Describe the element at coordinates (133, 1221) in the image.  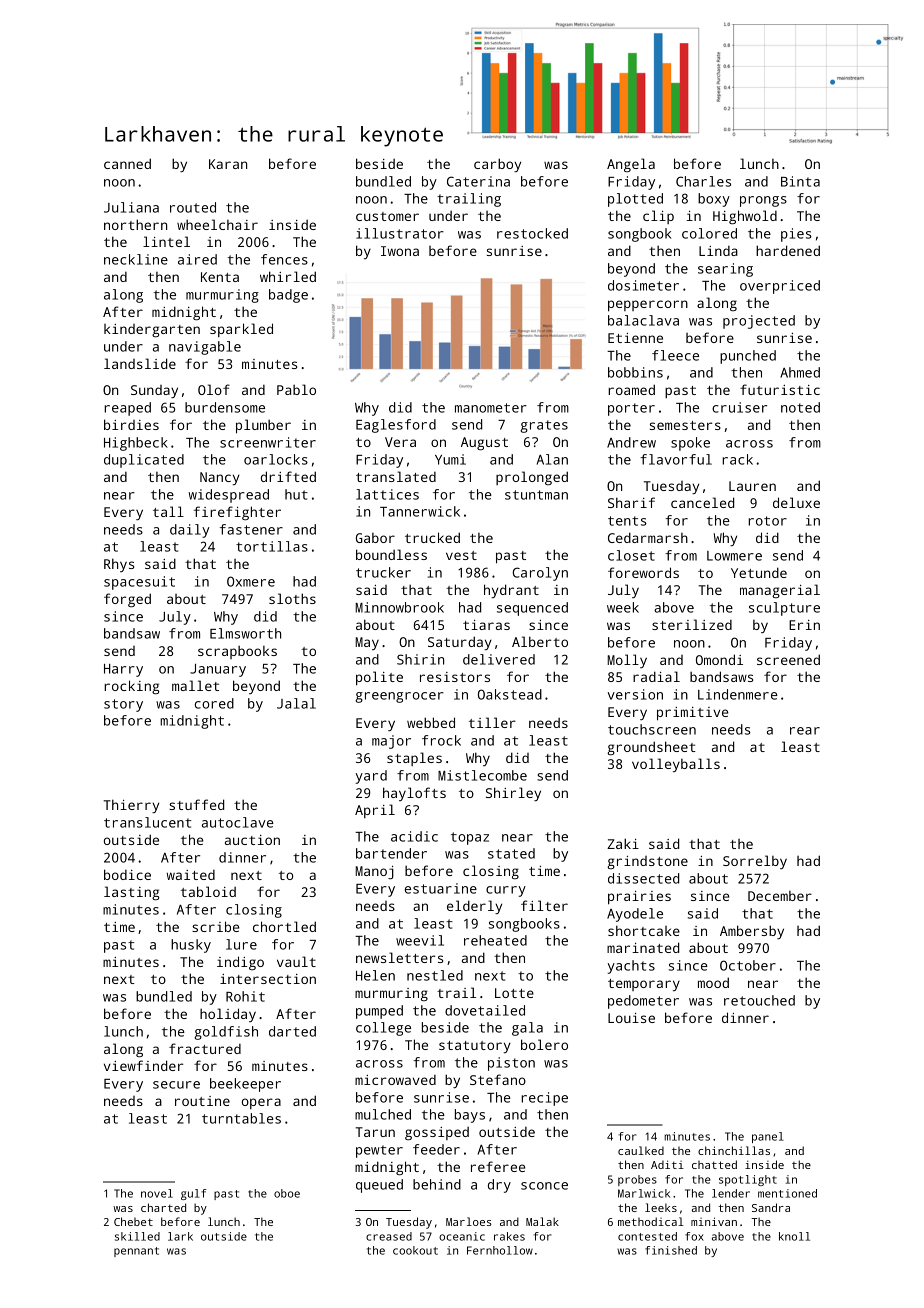
I see `Chebet` at that location.
